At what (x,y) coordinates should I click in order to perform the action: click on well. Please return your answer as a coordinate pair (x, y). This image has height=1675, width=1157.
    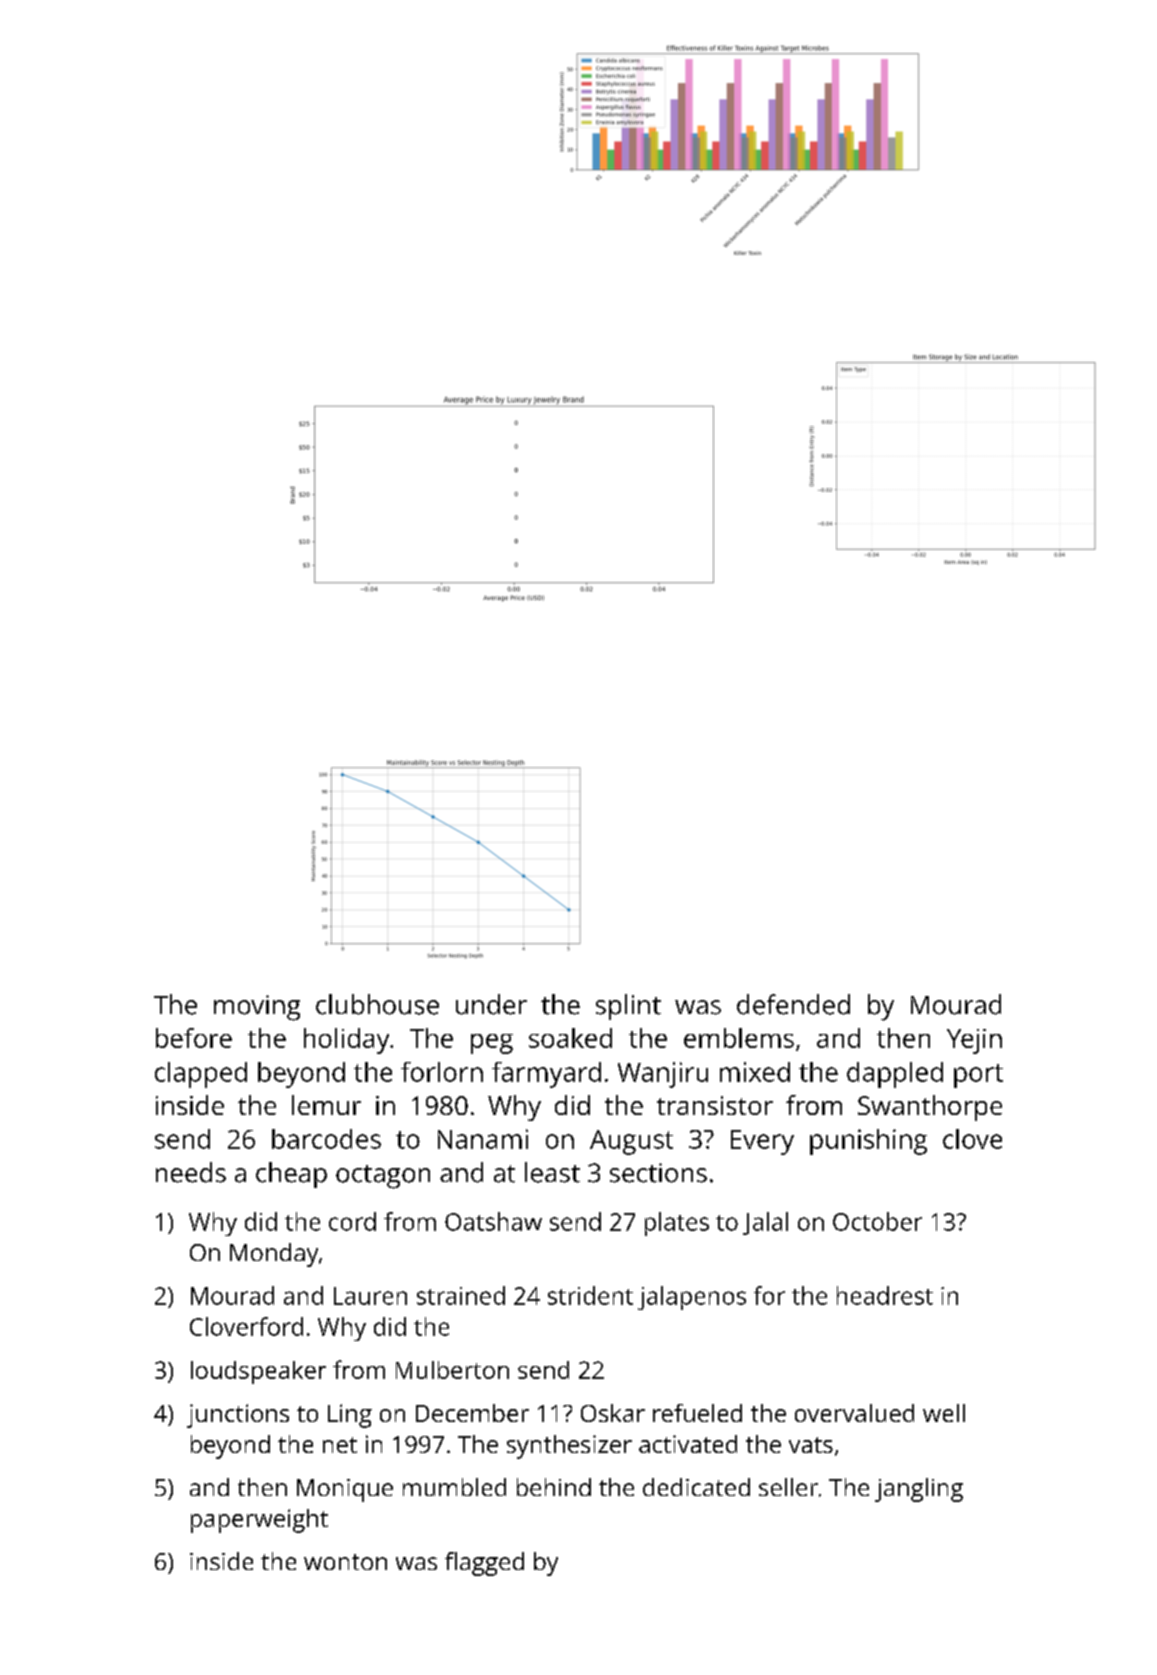
    Looking at the image, I should click on (944, 1413).
